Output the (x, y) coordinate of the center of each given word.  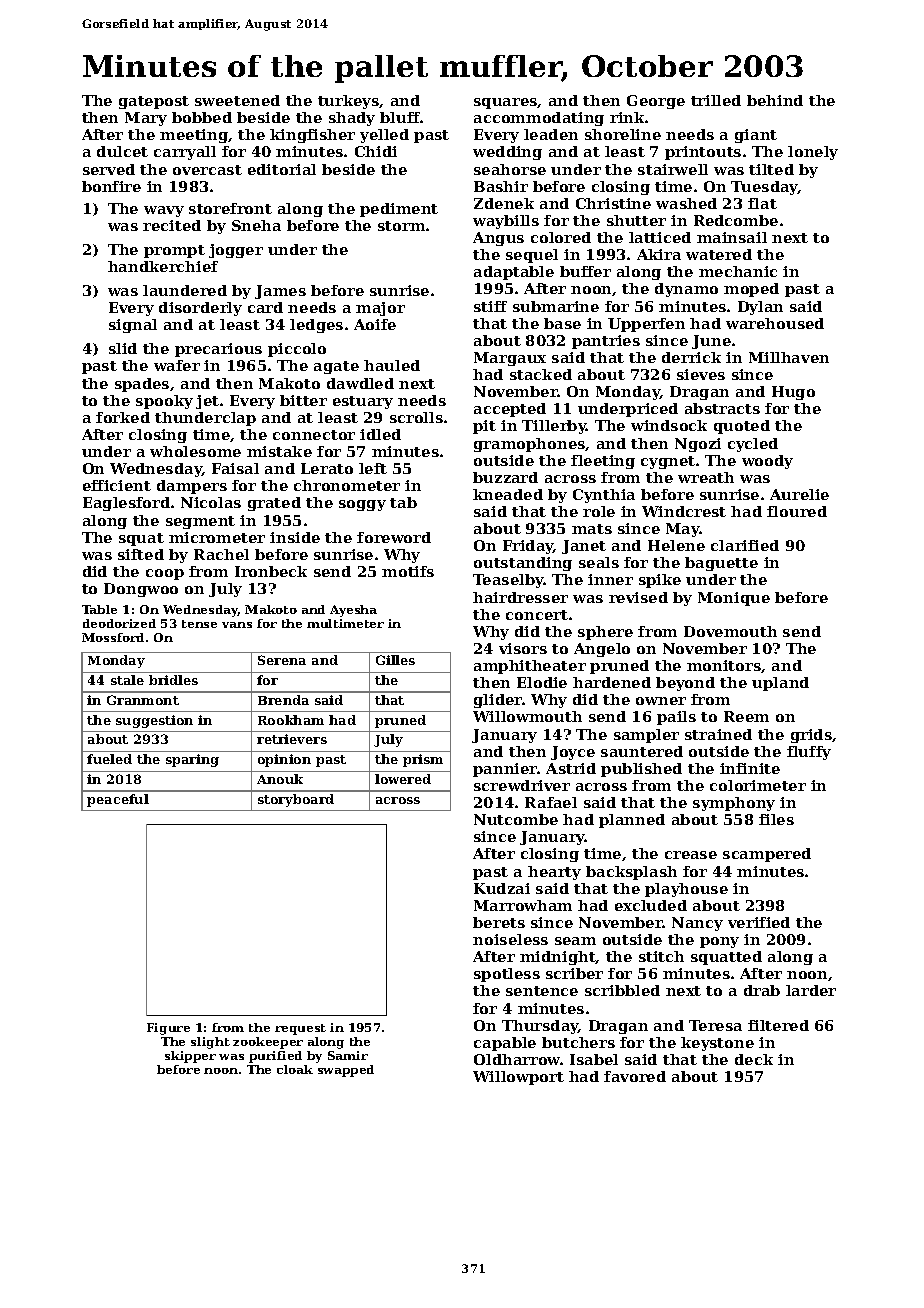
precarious (218, 350)
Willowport (518, 1078)
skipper (190, 1057)
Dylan (760, 308)
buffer (585, 271)
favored (635, 1076)
